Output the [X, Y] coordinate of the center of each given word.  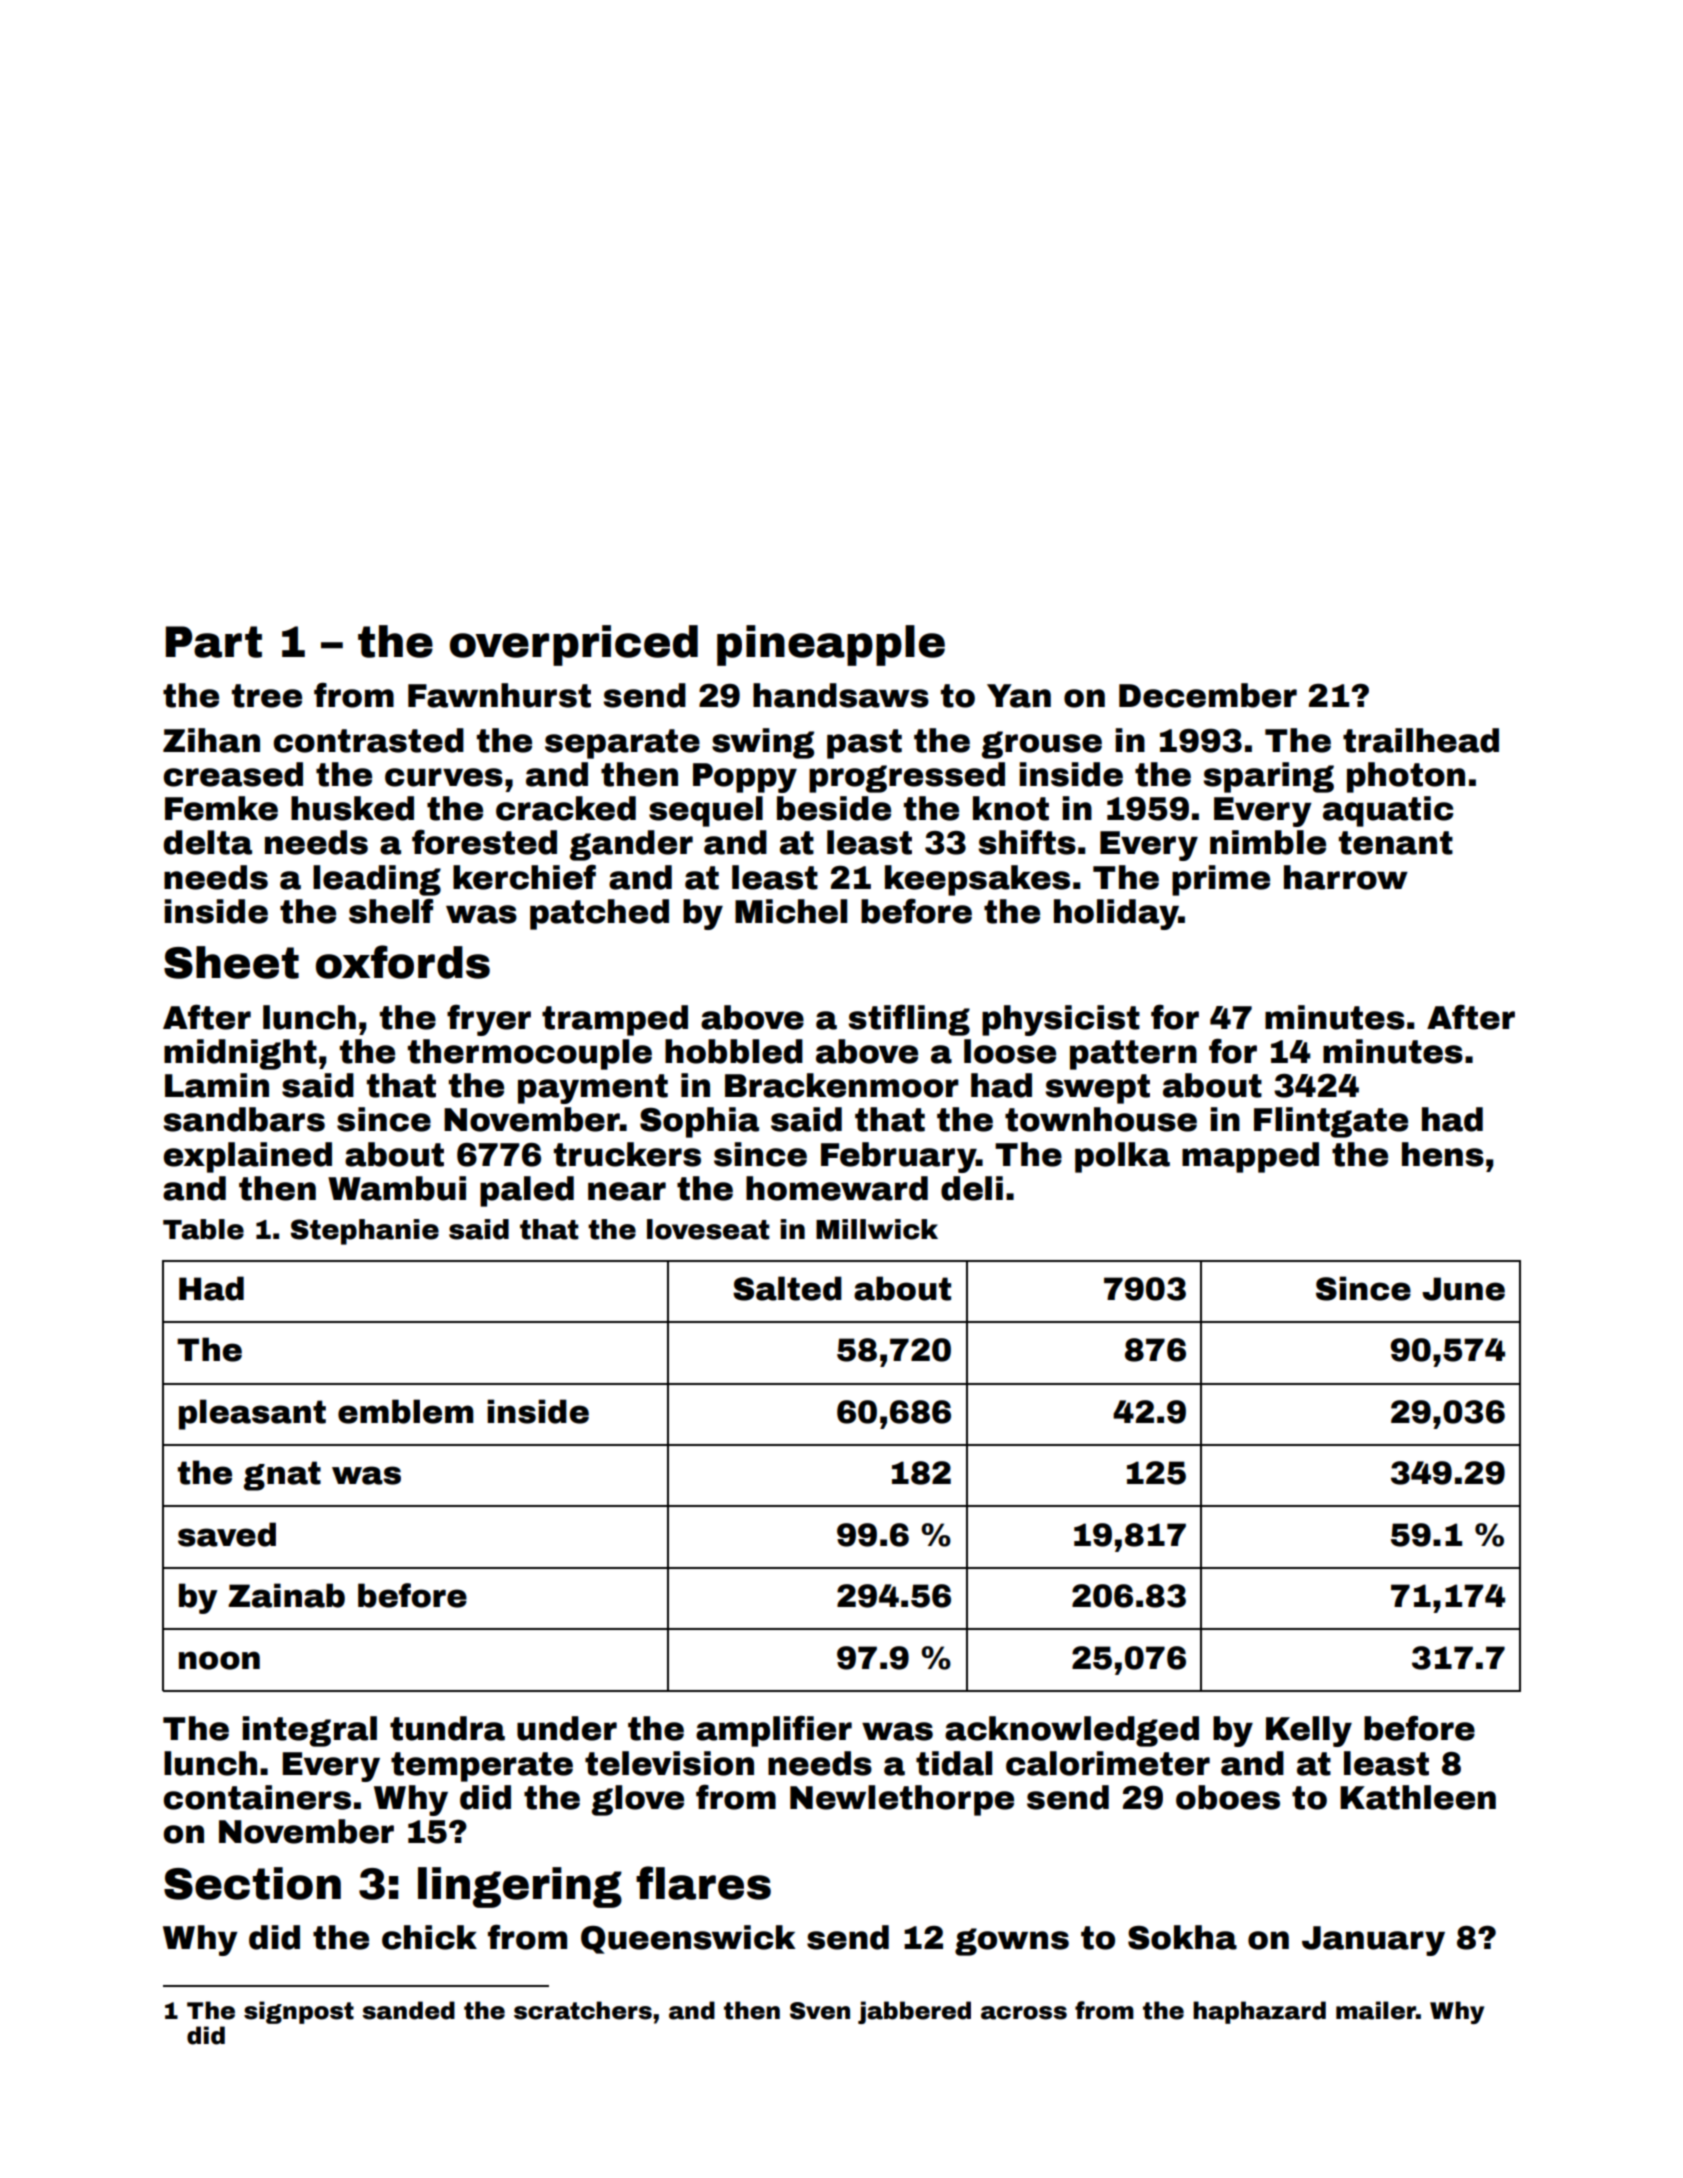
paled [527, 1191]
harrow [1346, 877]
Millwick [877, 1229]
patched [599, 914]
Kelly [1309, 1731]
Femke [221, 808]
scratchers [583, 2010]
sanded [408, 2010]
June [1463, 1289]
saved [227, 1534]
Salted [787, 1288]
